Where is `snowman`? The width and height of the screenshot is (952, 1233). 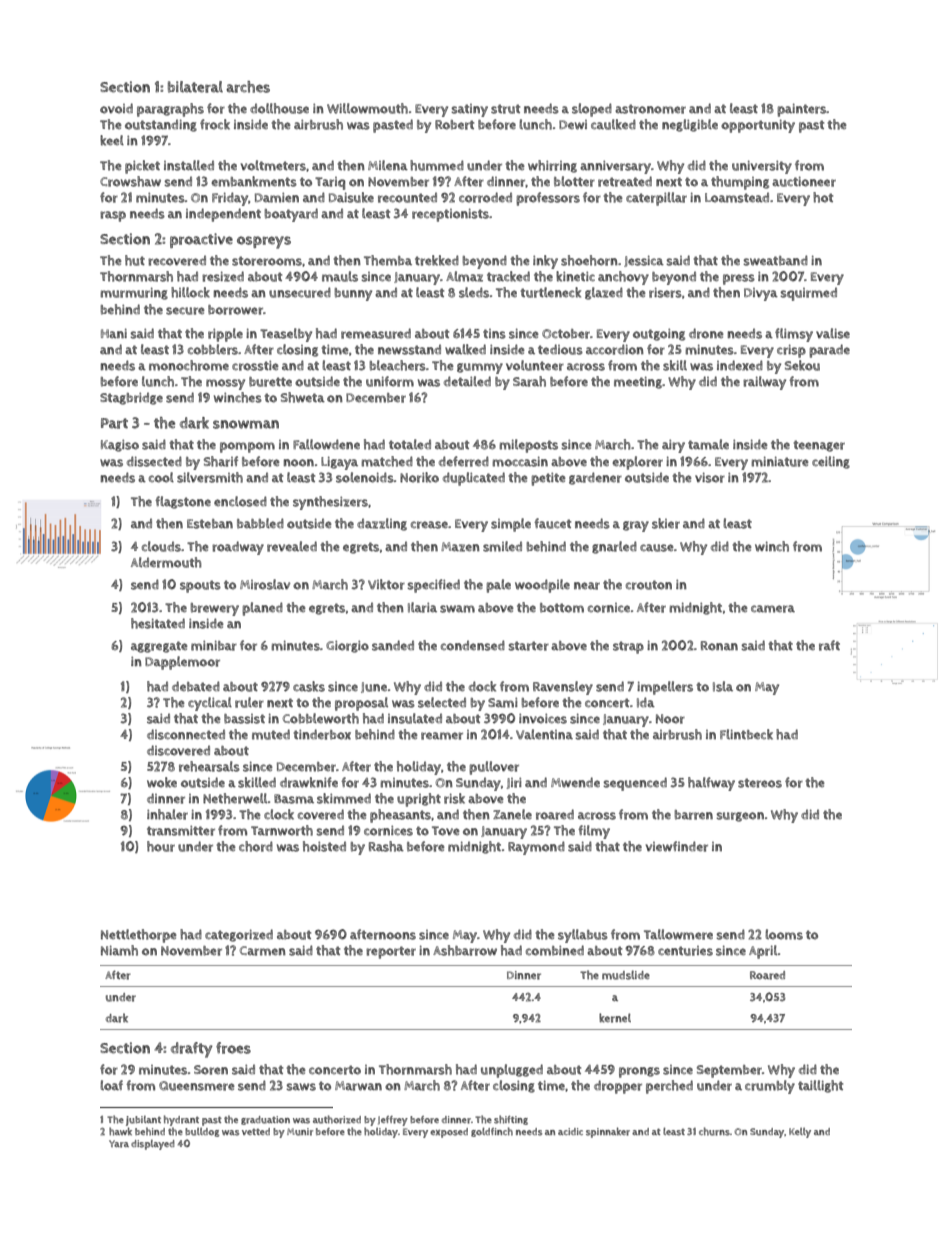
snowman is located at coordinates (246, 424).
